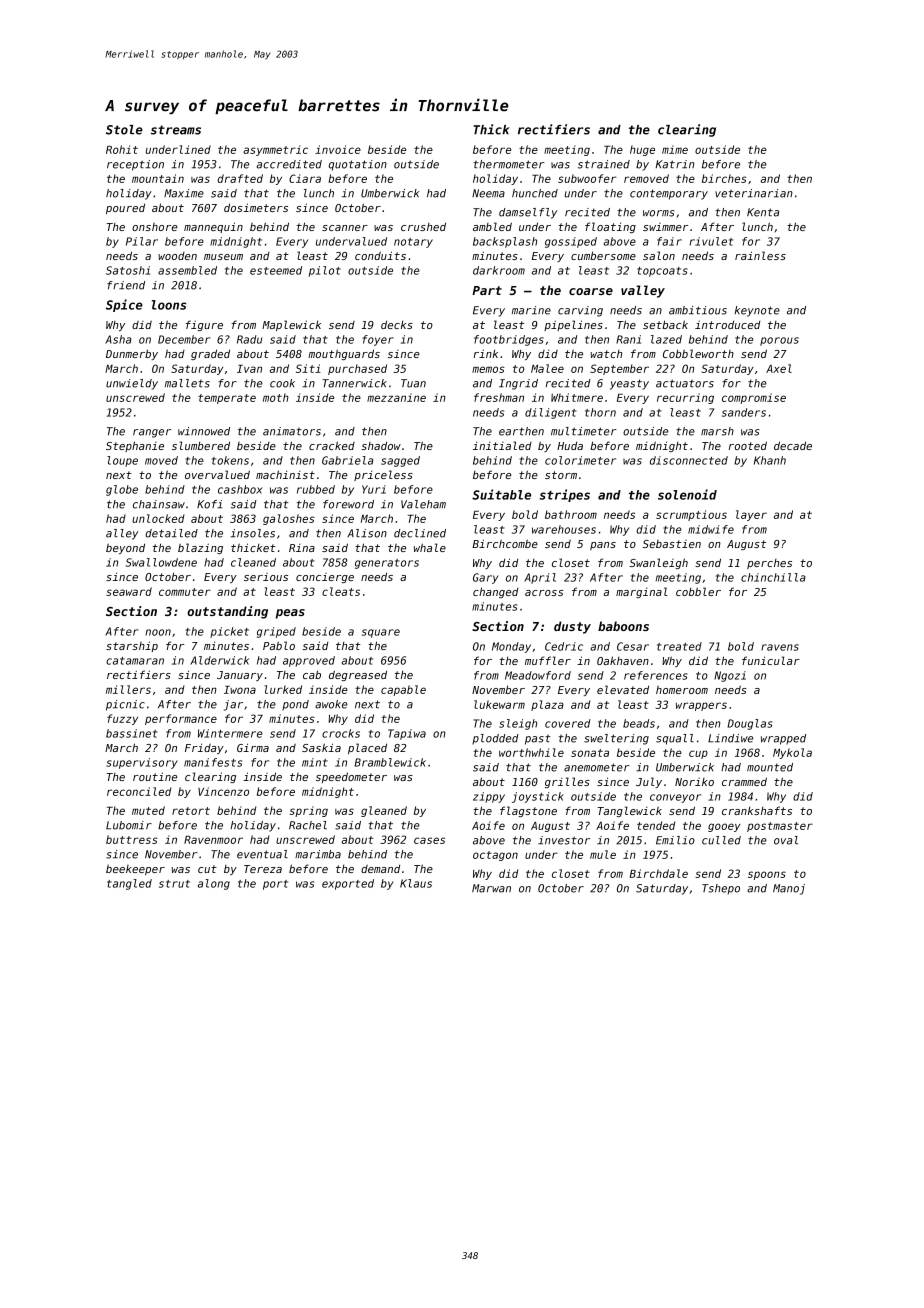  Describe the element at coordinates (572, 627) in the screenshot. I see `dusty` at that location.
